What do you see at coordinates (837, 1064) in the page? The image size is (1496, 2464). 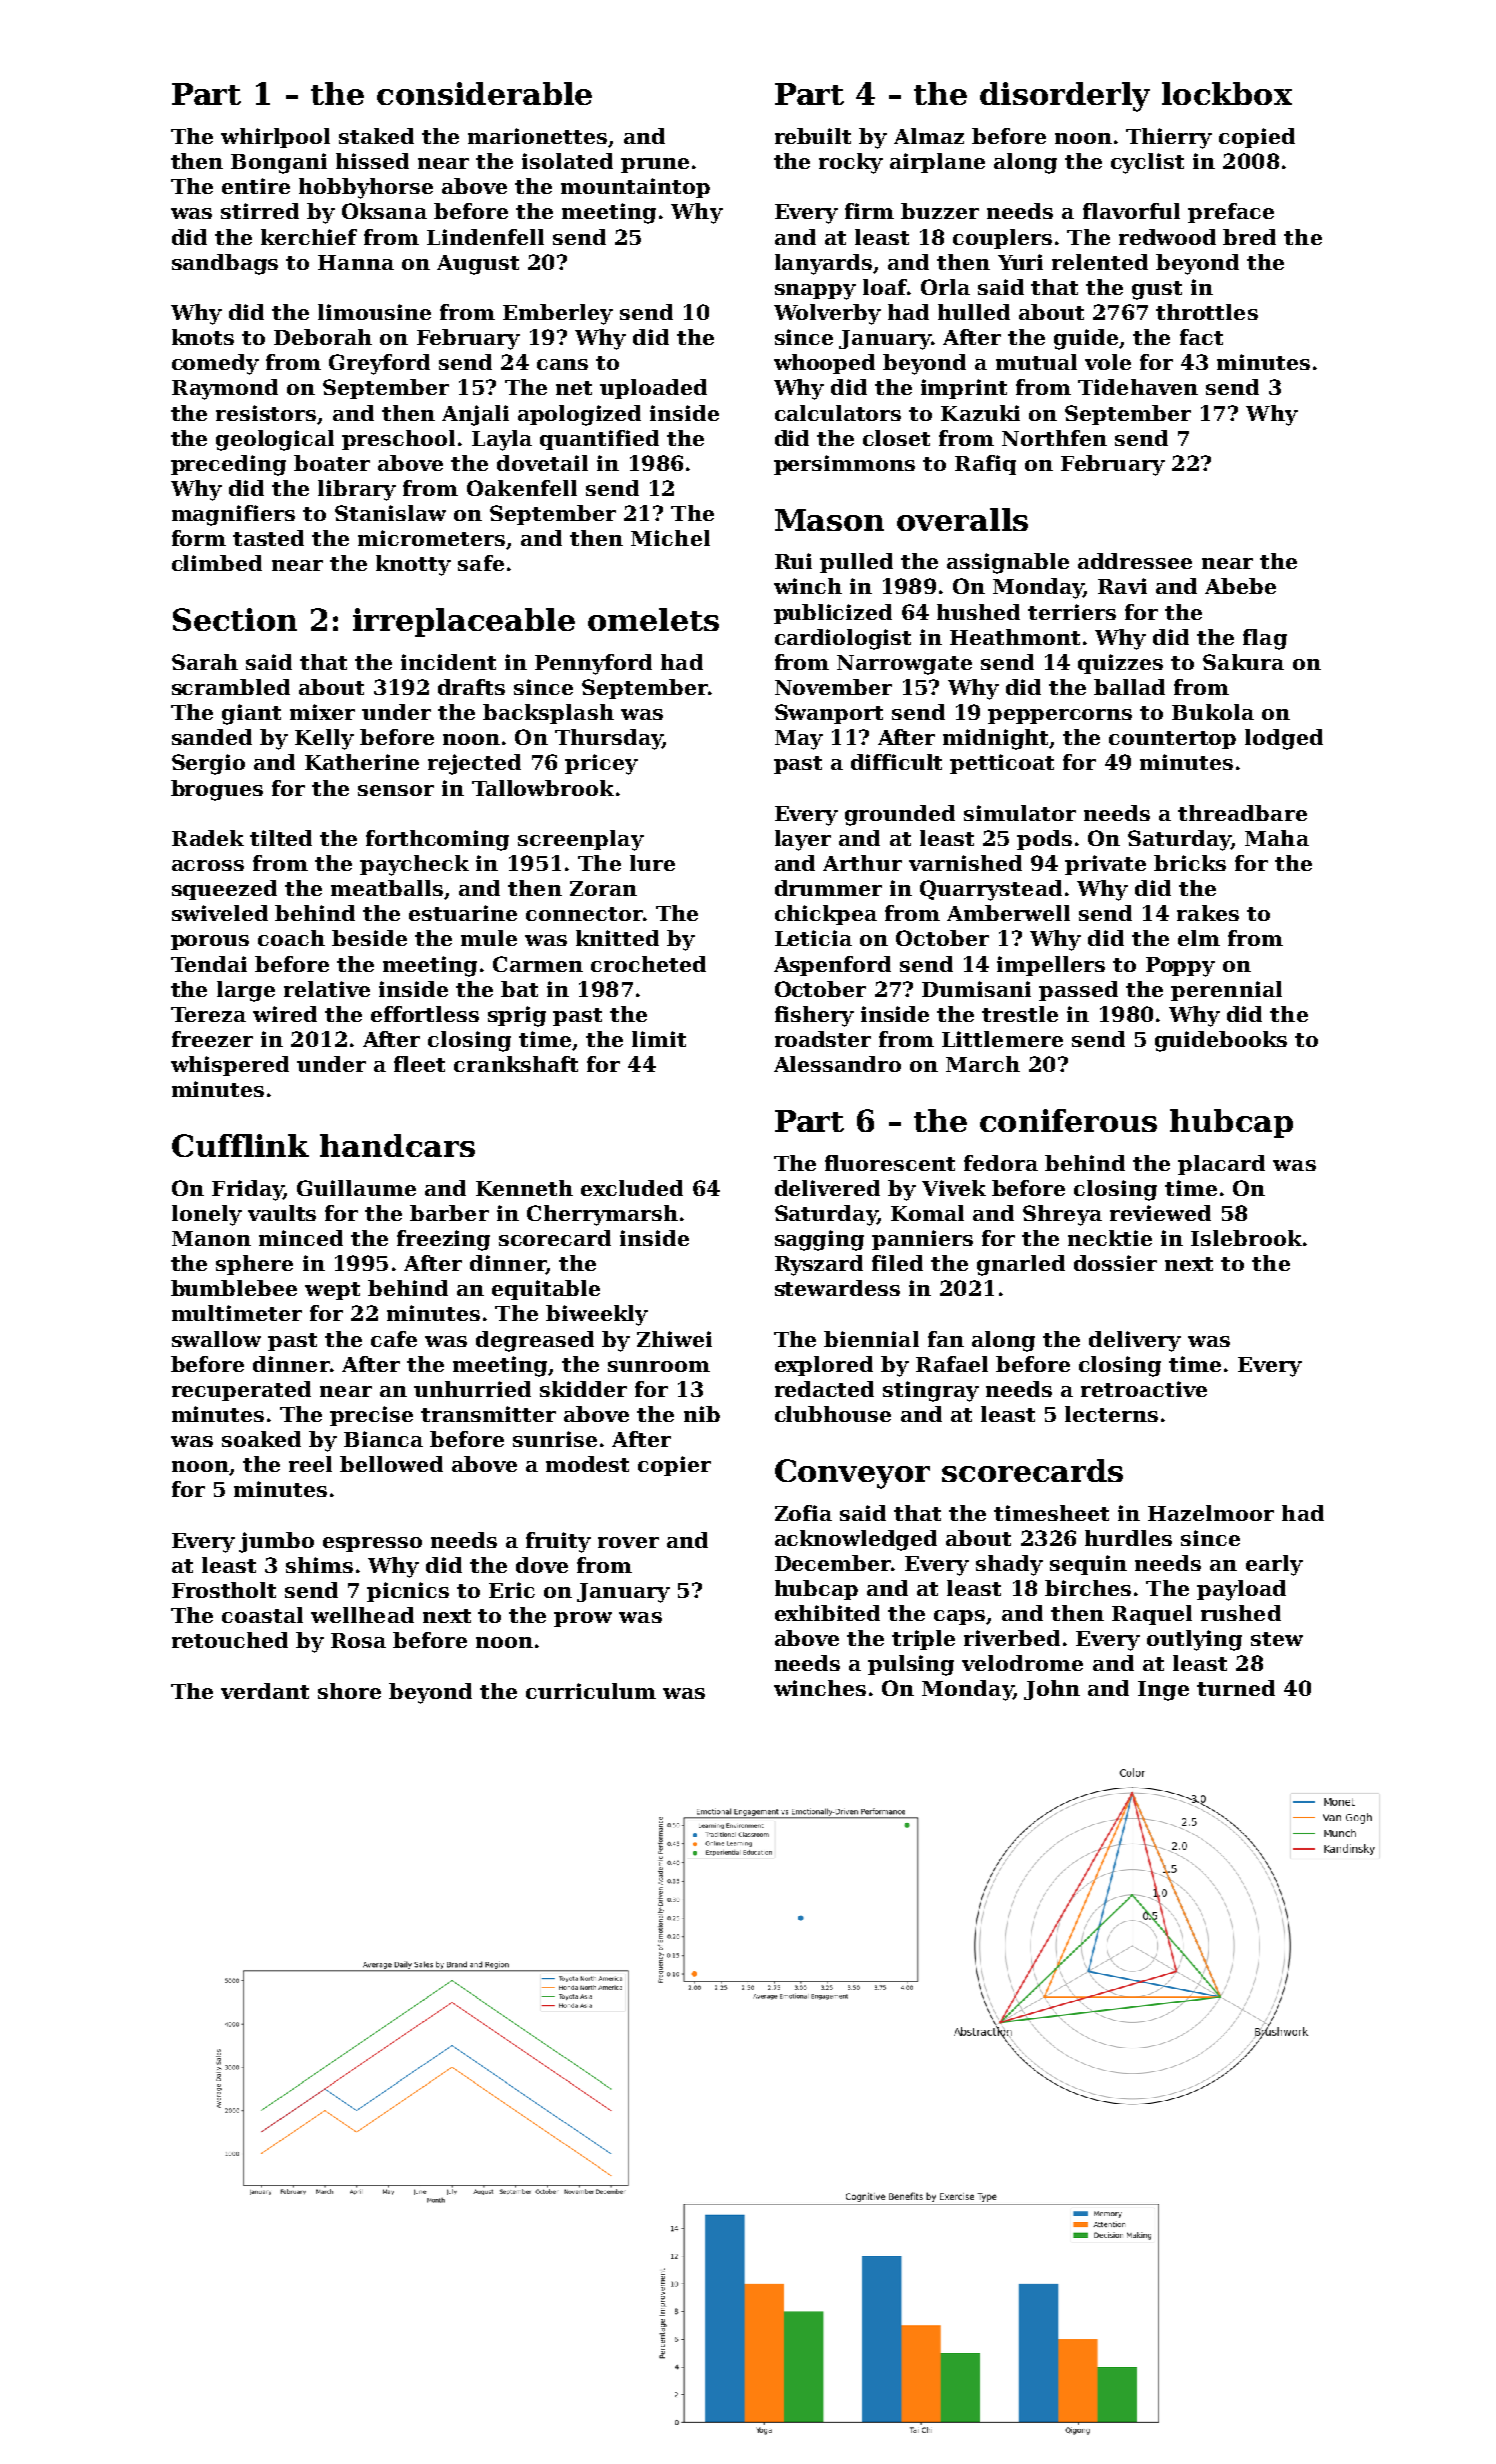 I see `Alessandro` at bounding box center [837, 1064].
